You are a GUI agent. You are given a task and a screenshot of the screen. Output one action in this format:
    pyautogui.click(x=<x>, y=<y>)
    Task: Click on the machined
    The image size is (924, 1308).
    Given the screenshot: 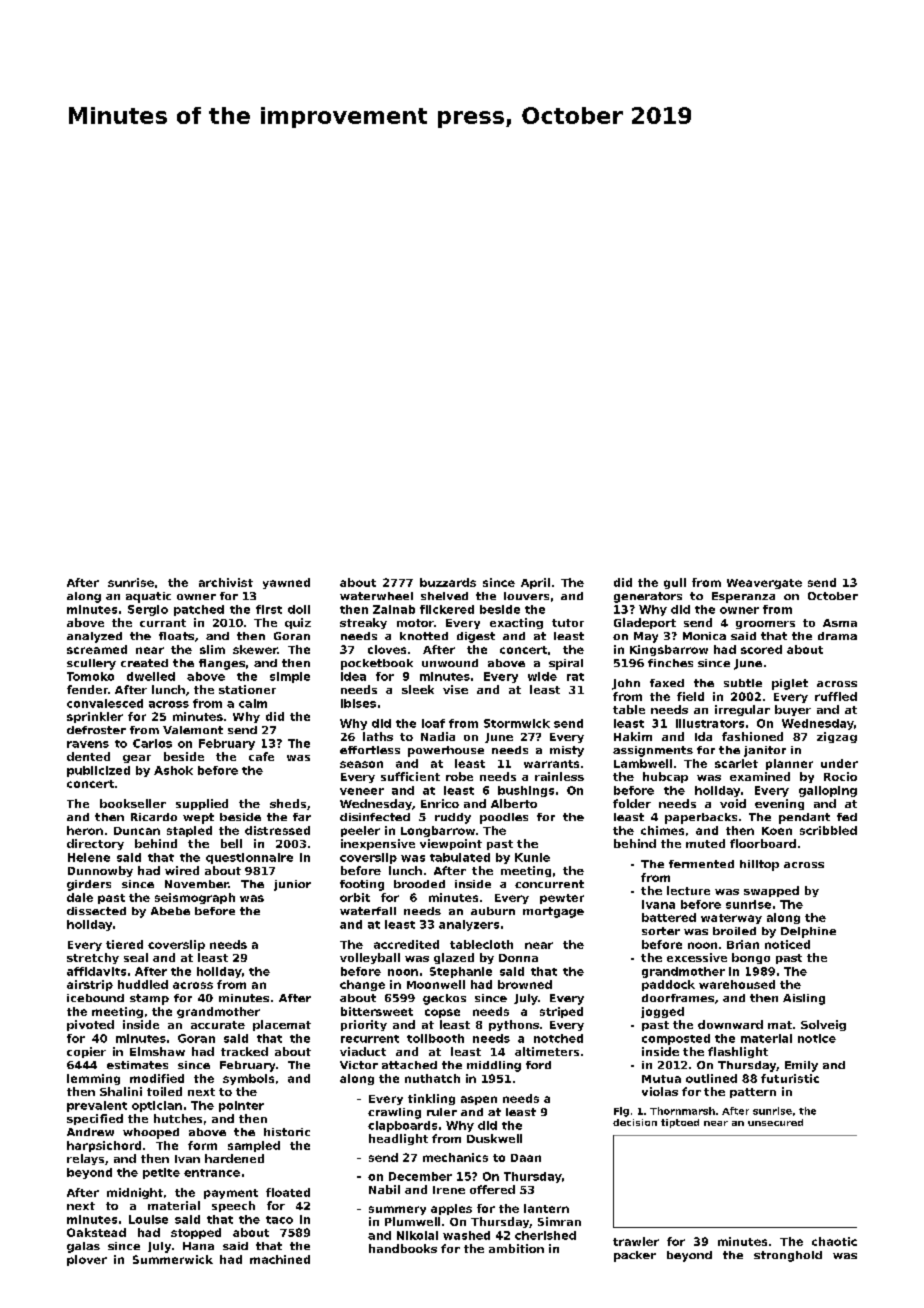 What is the action you would take?
    pyautogui.click(x=280, y=1259)
